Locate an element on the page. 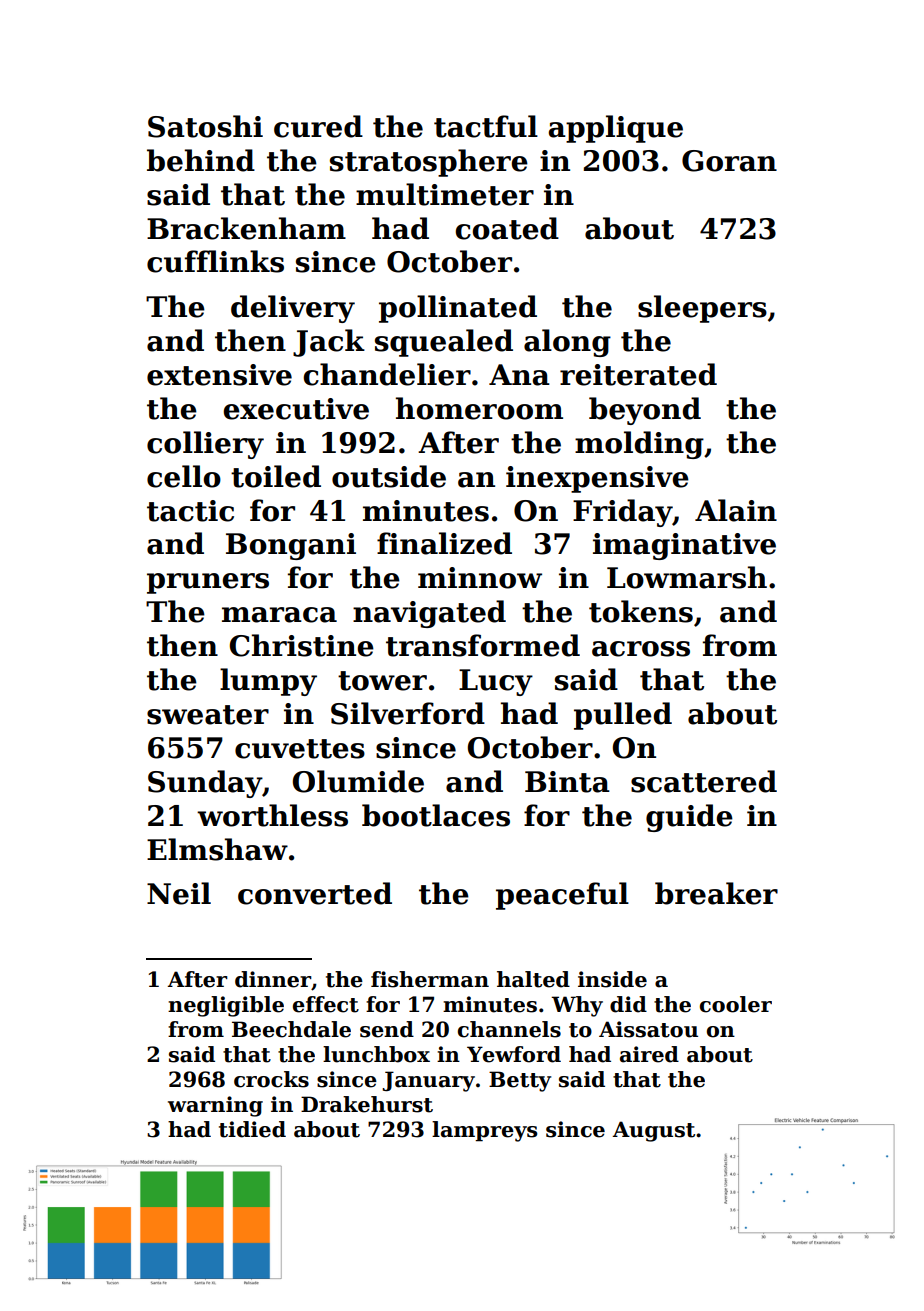  guide is located at coordinates (689, 818).
